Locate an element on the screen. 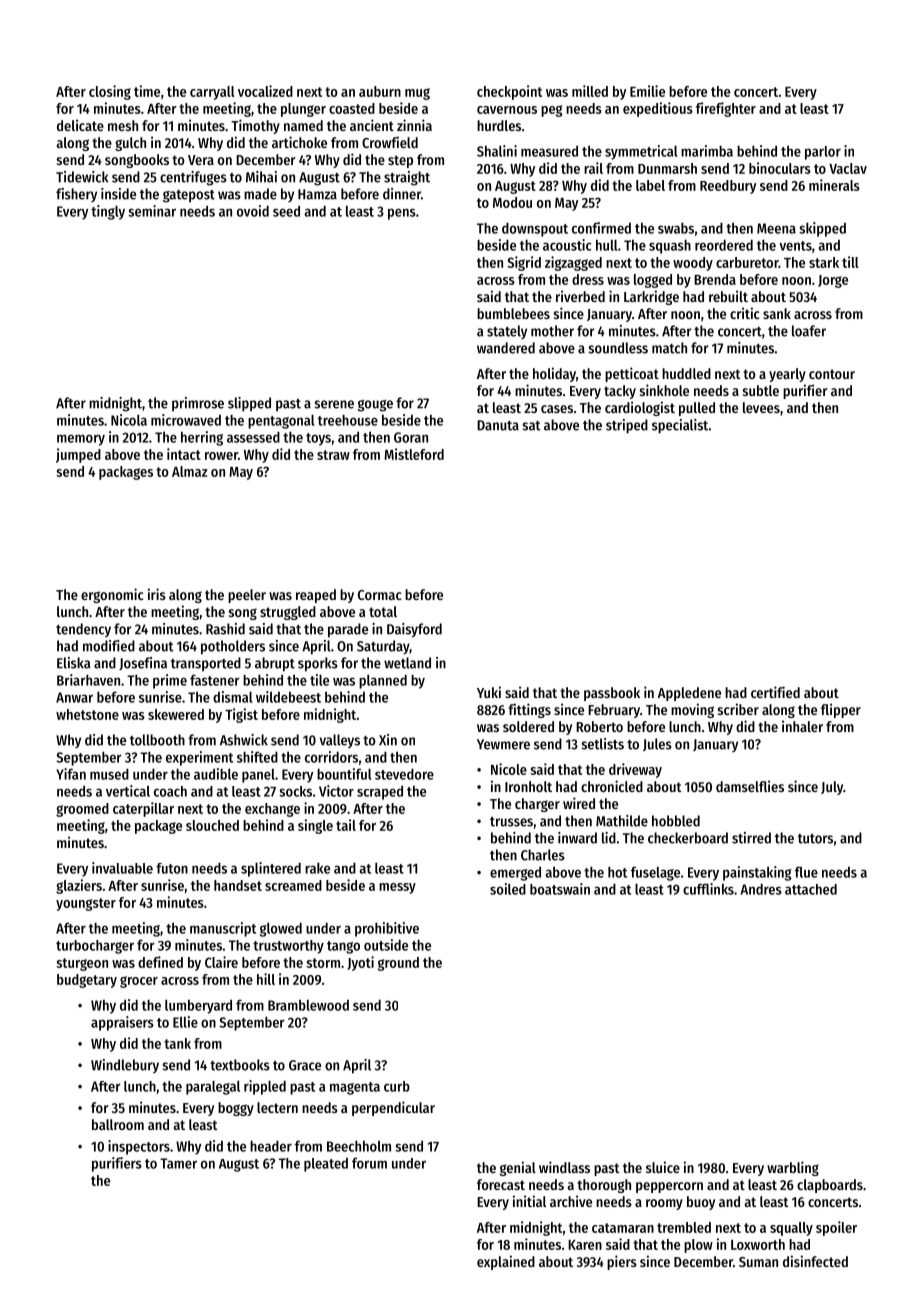  groomed is located at coordinates (82, 810).
